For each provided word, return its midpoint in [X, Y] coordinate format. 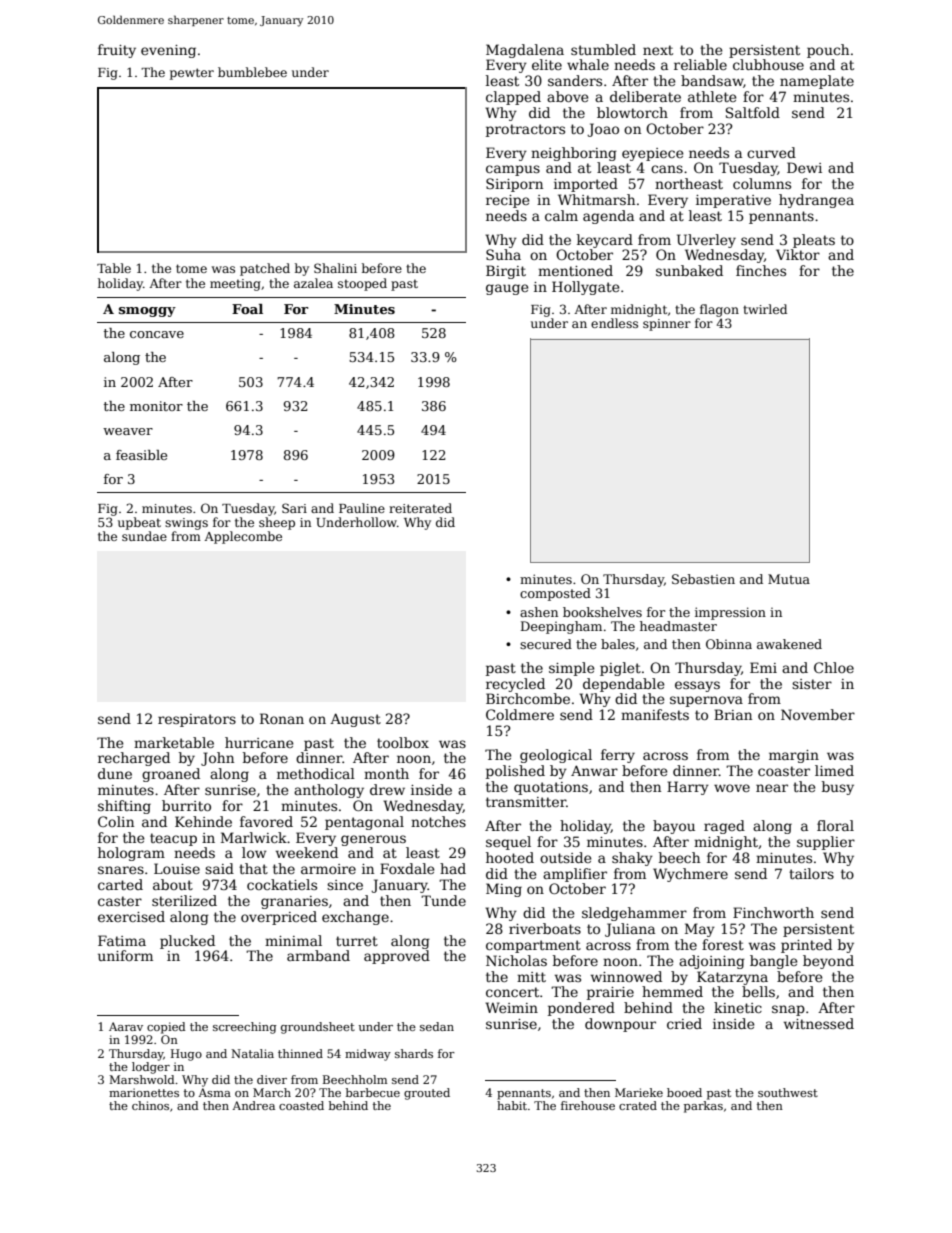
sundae [144, 536]
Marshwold [142, 1079]
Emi [763, 667]
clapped [513, 98]
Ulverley [706, 241]
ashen [539, 612]
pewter [192, 74]
